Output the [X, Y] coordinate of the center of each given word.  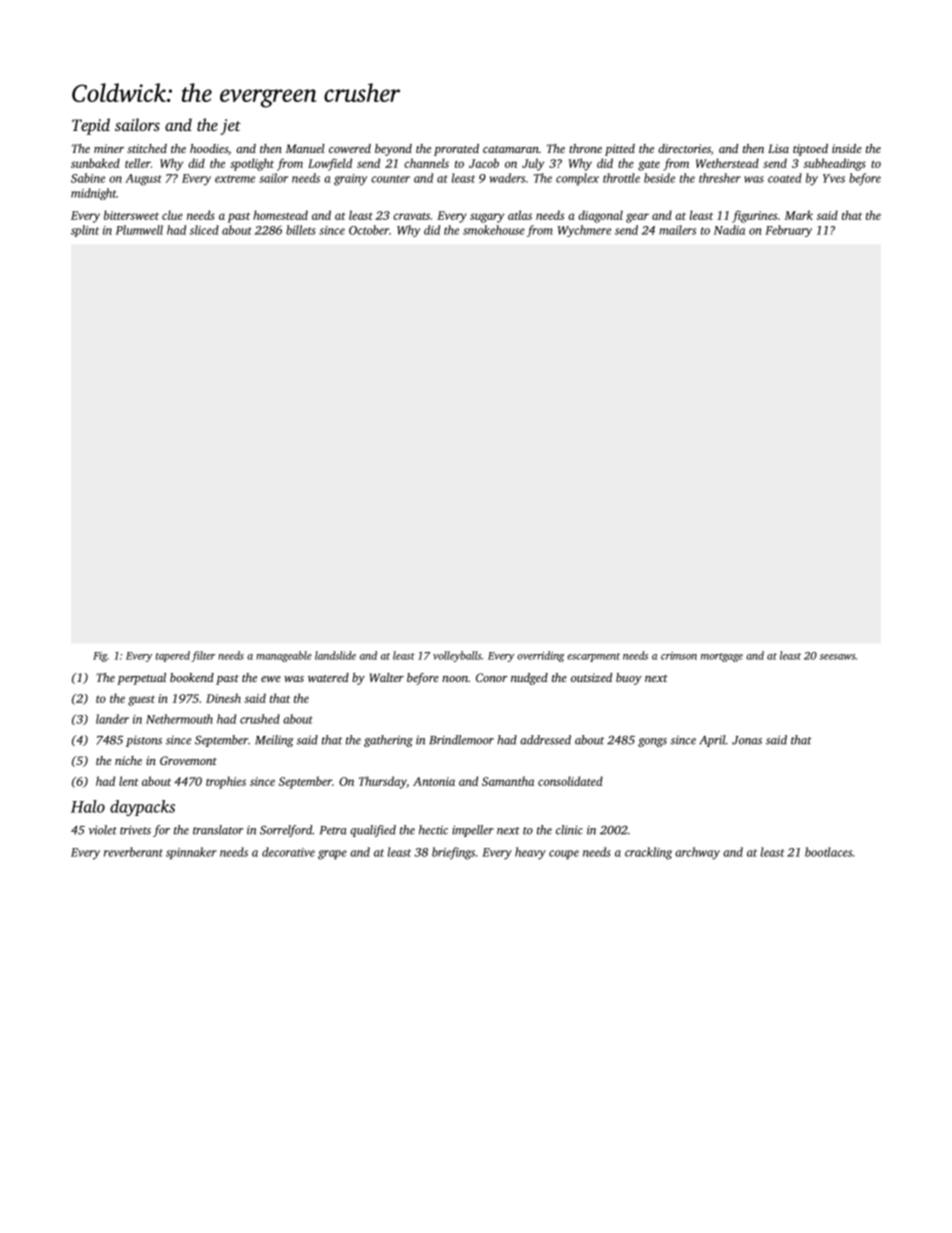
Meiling [274, 741]
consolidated [570, 781]
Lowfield [330, 164]
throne [585, 148]
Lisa [778, 148]
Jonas [747, 740]
